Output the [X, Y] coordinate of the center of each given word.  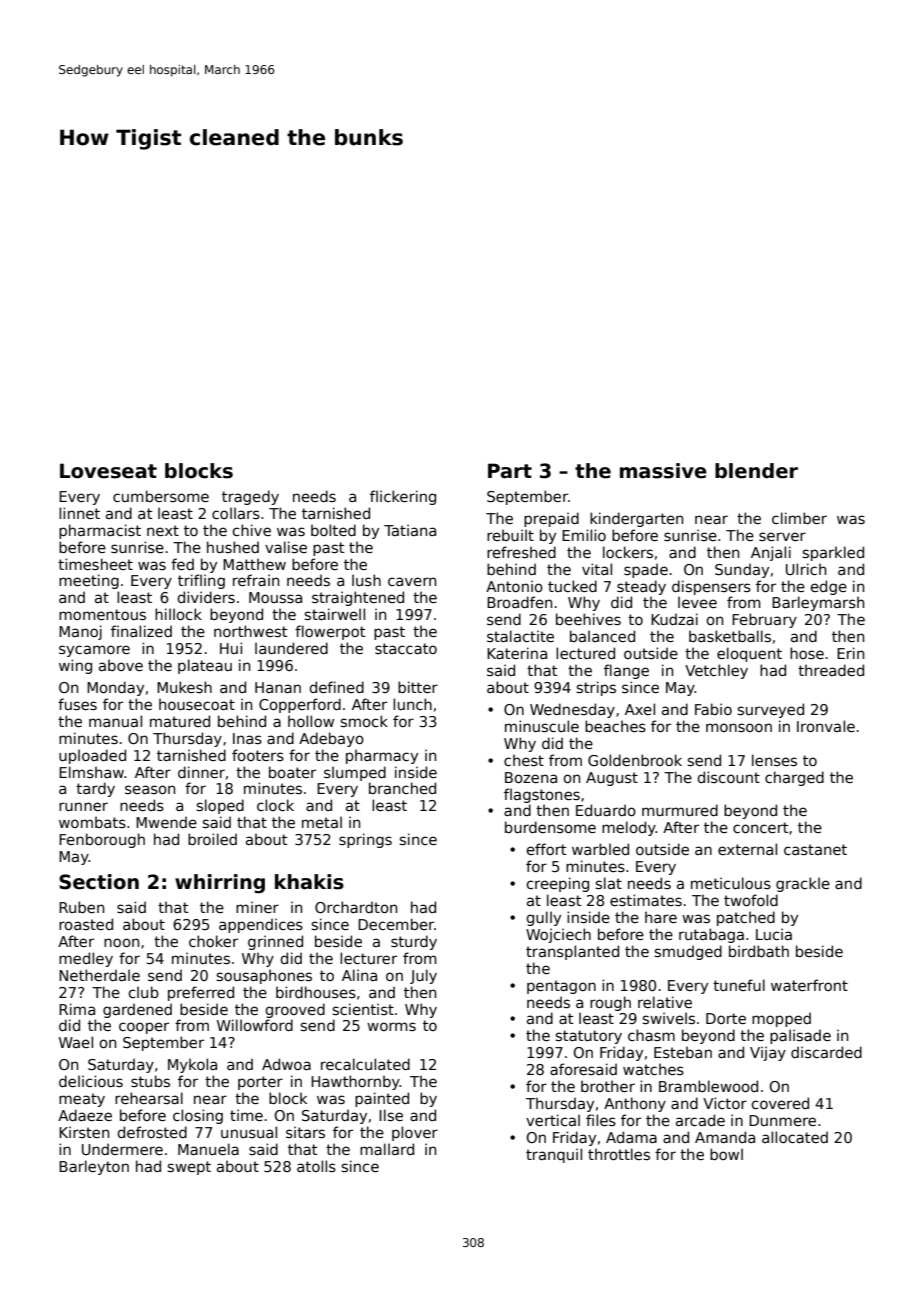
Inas [247, 738]
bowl [726, 1154]
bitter [418, 687]
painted [382, 1099]
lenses [774, 760]
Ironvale [826, 726]
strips [596, 688]
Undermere [122, 1149]
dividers [206, 597]
